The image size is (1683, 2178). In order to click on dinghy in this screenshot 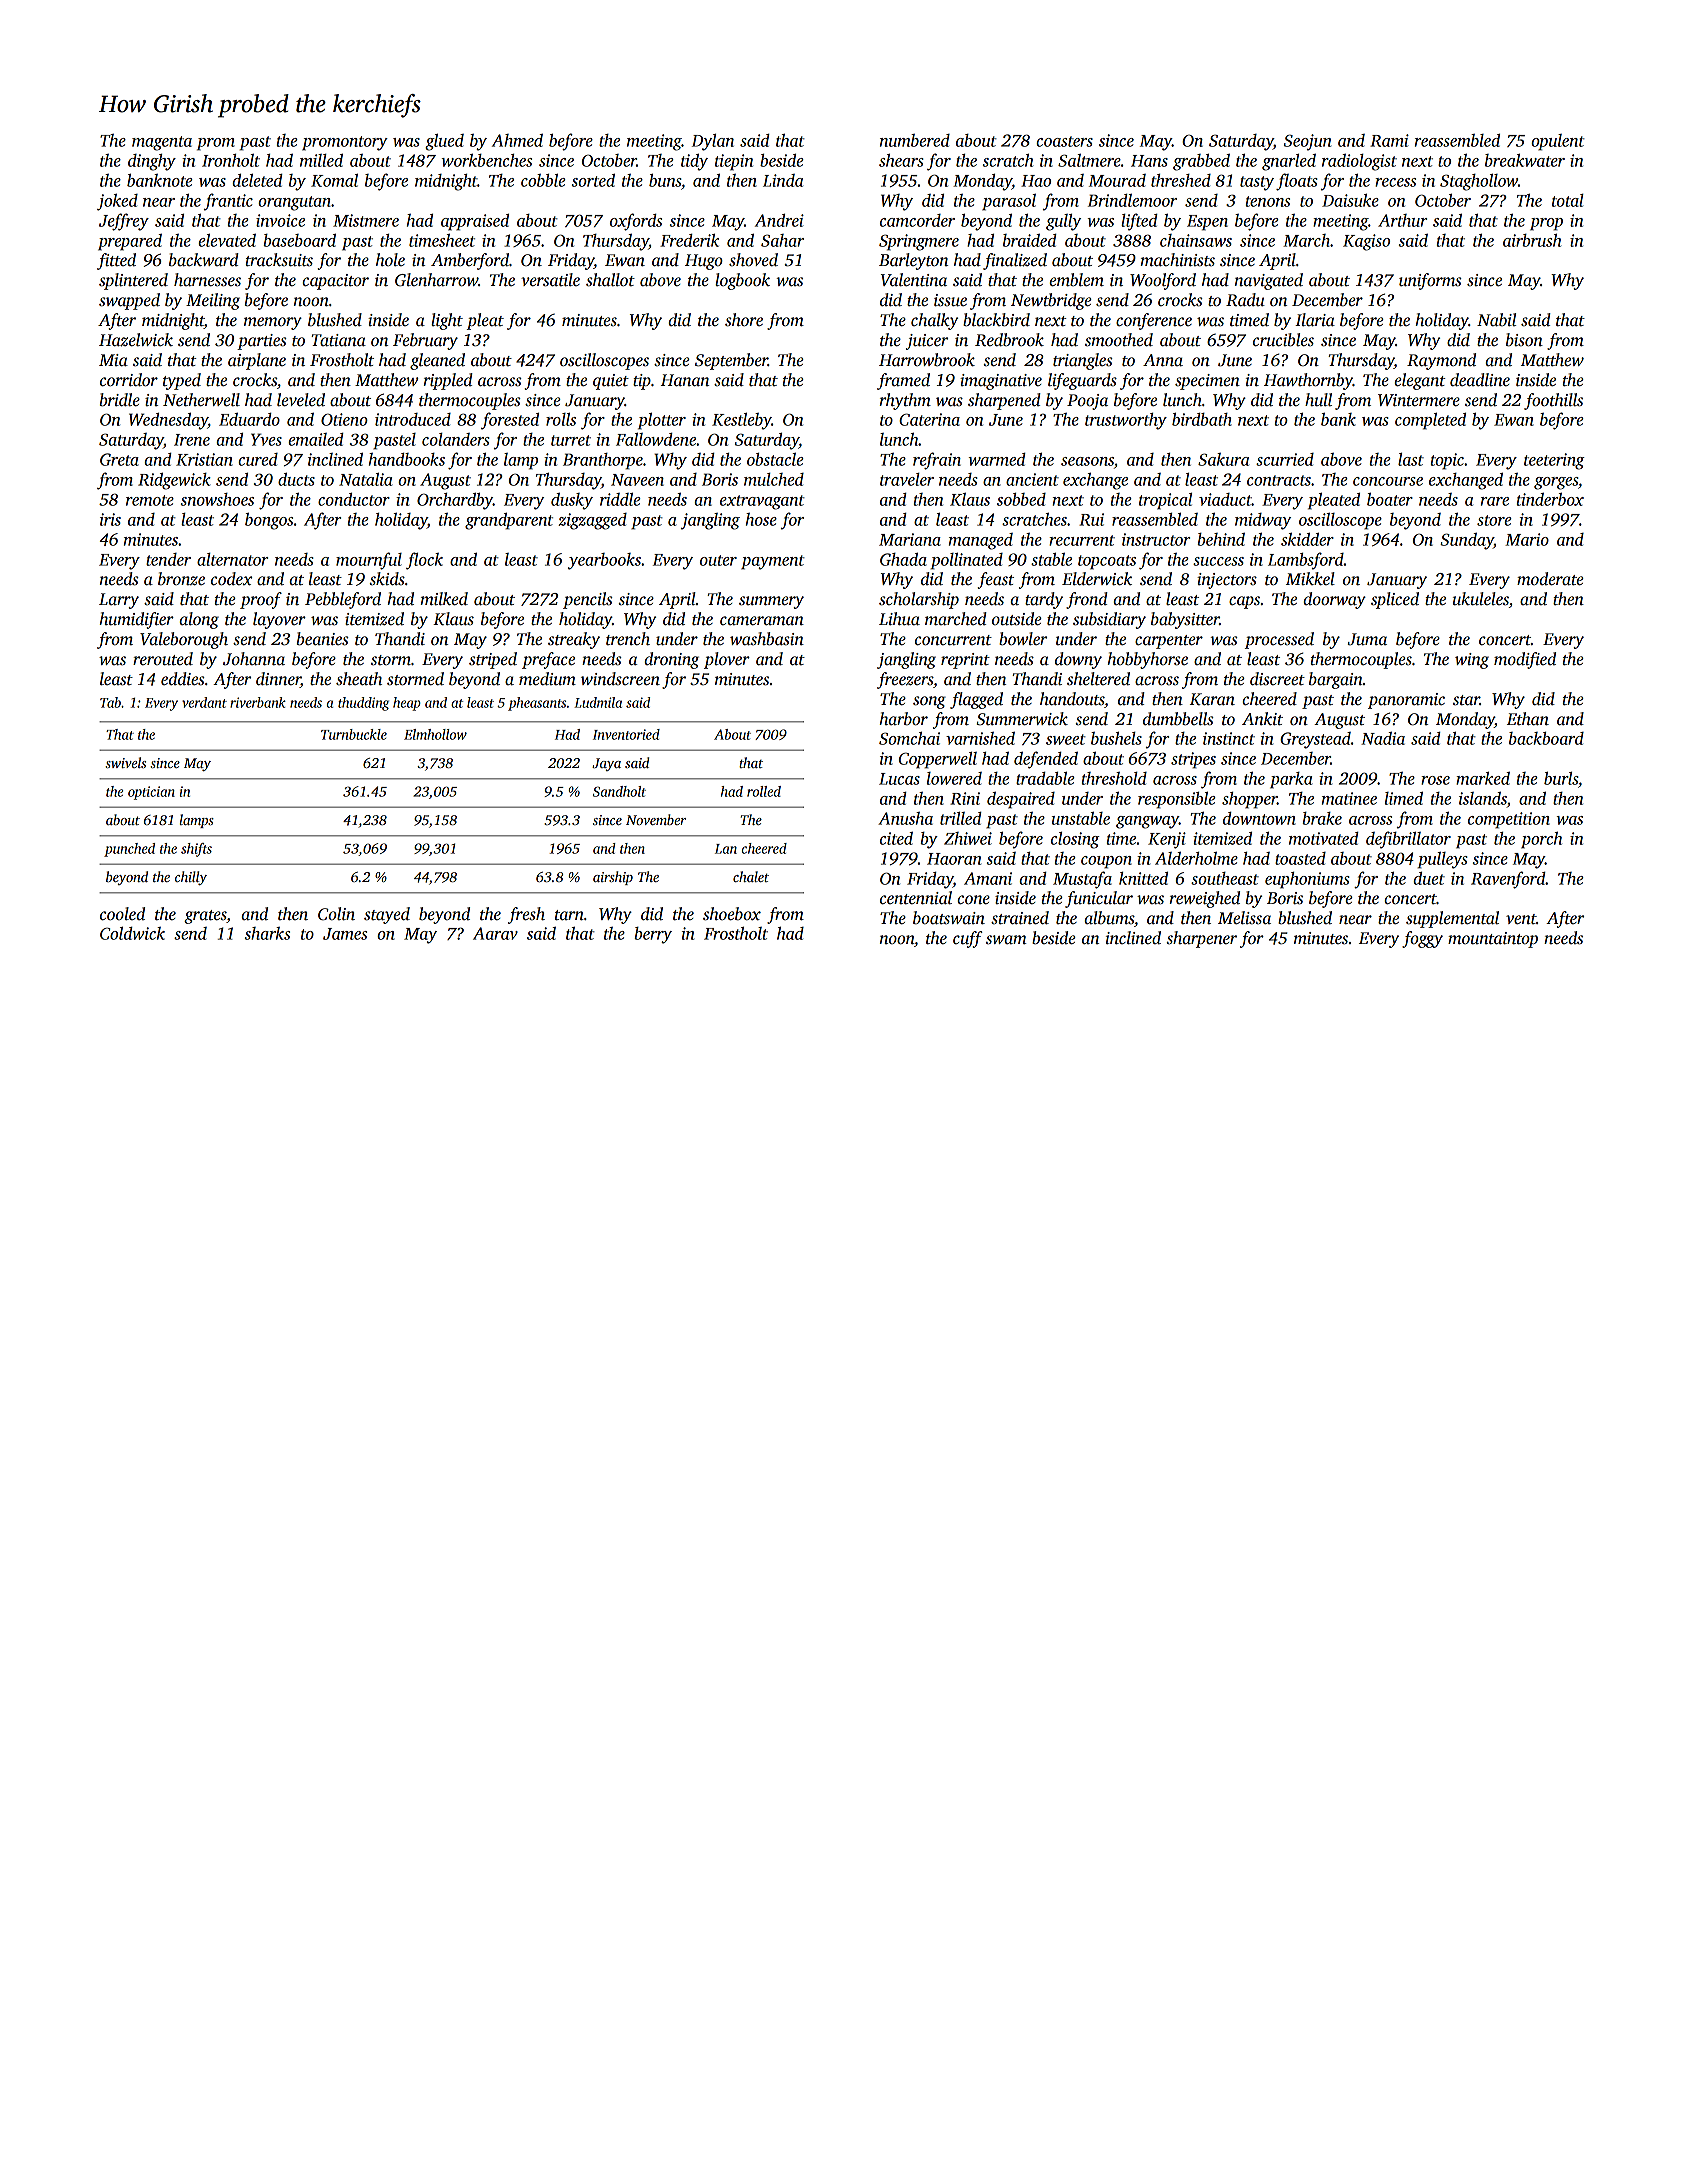, I will do `click(152, 162)`.
